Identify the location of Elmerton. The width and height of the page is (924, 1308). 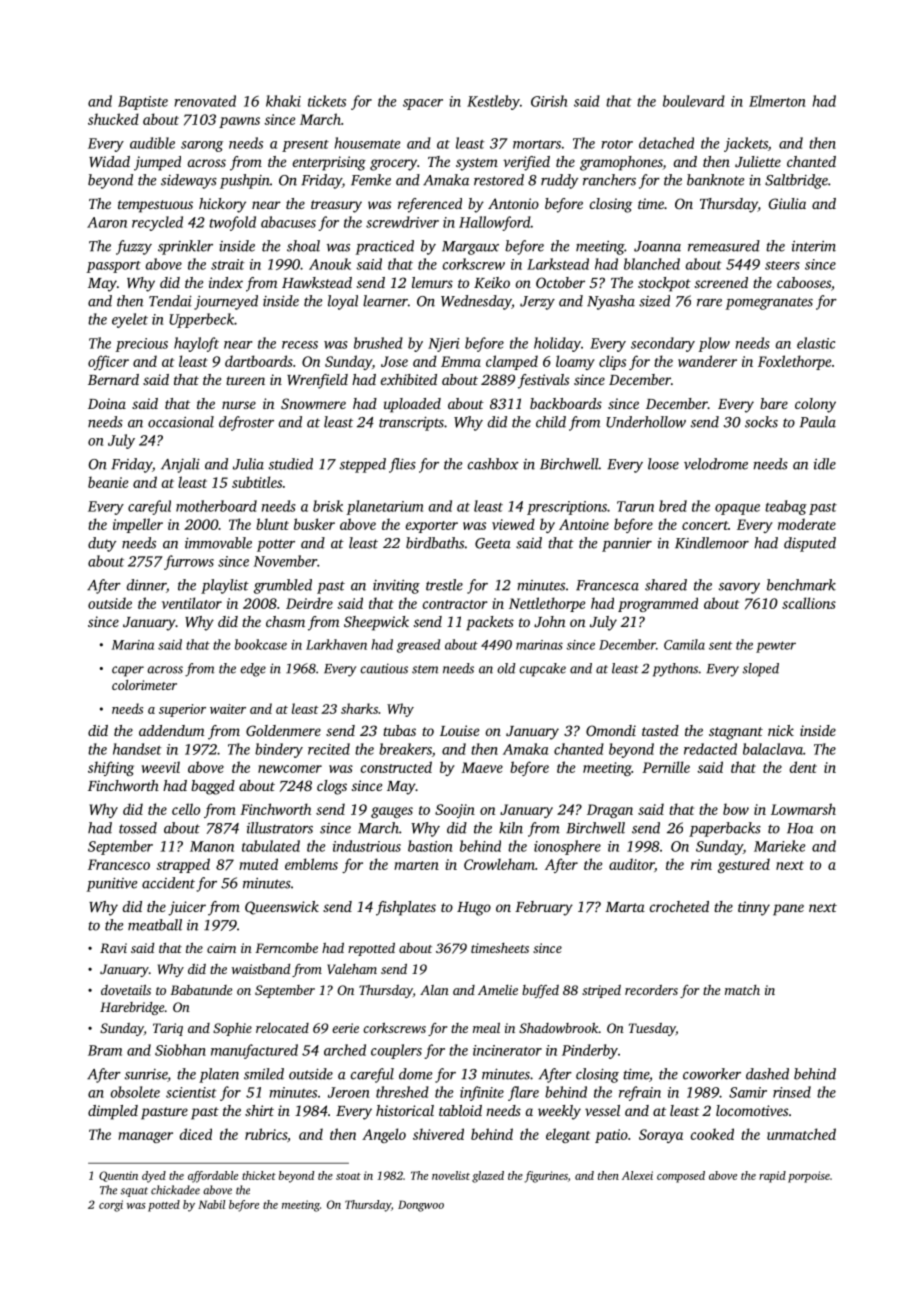
(777, 101).
